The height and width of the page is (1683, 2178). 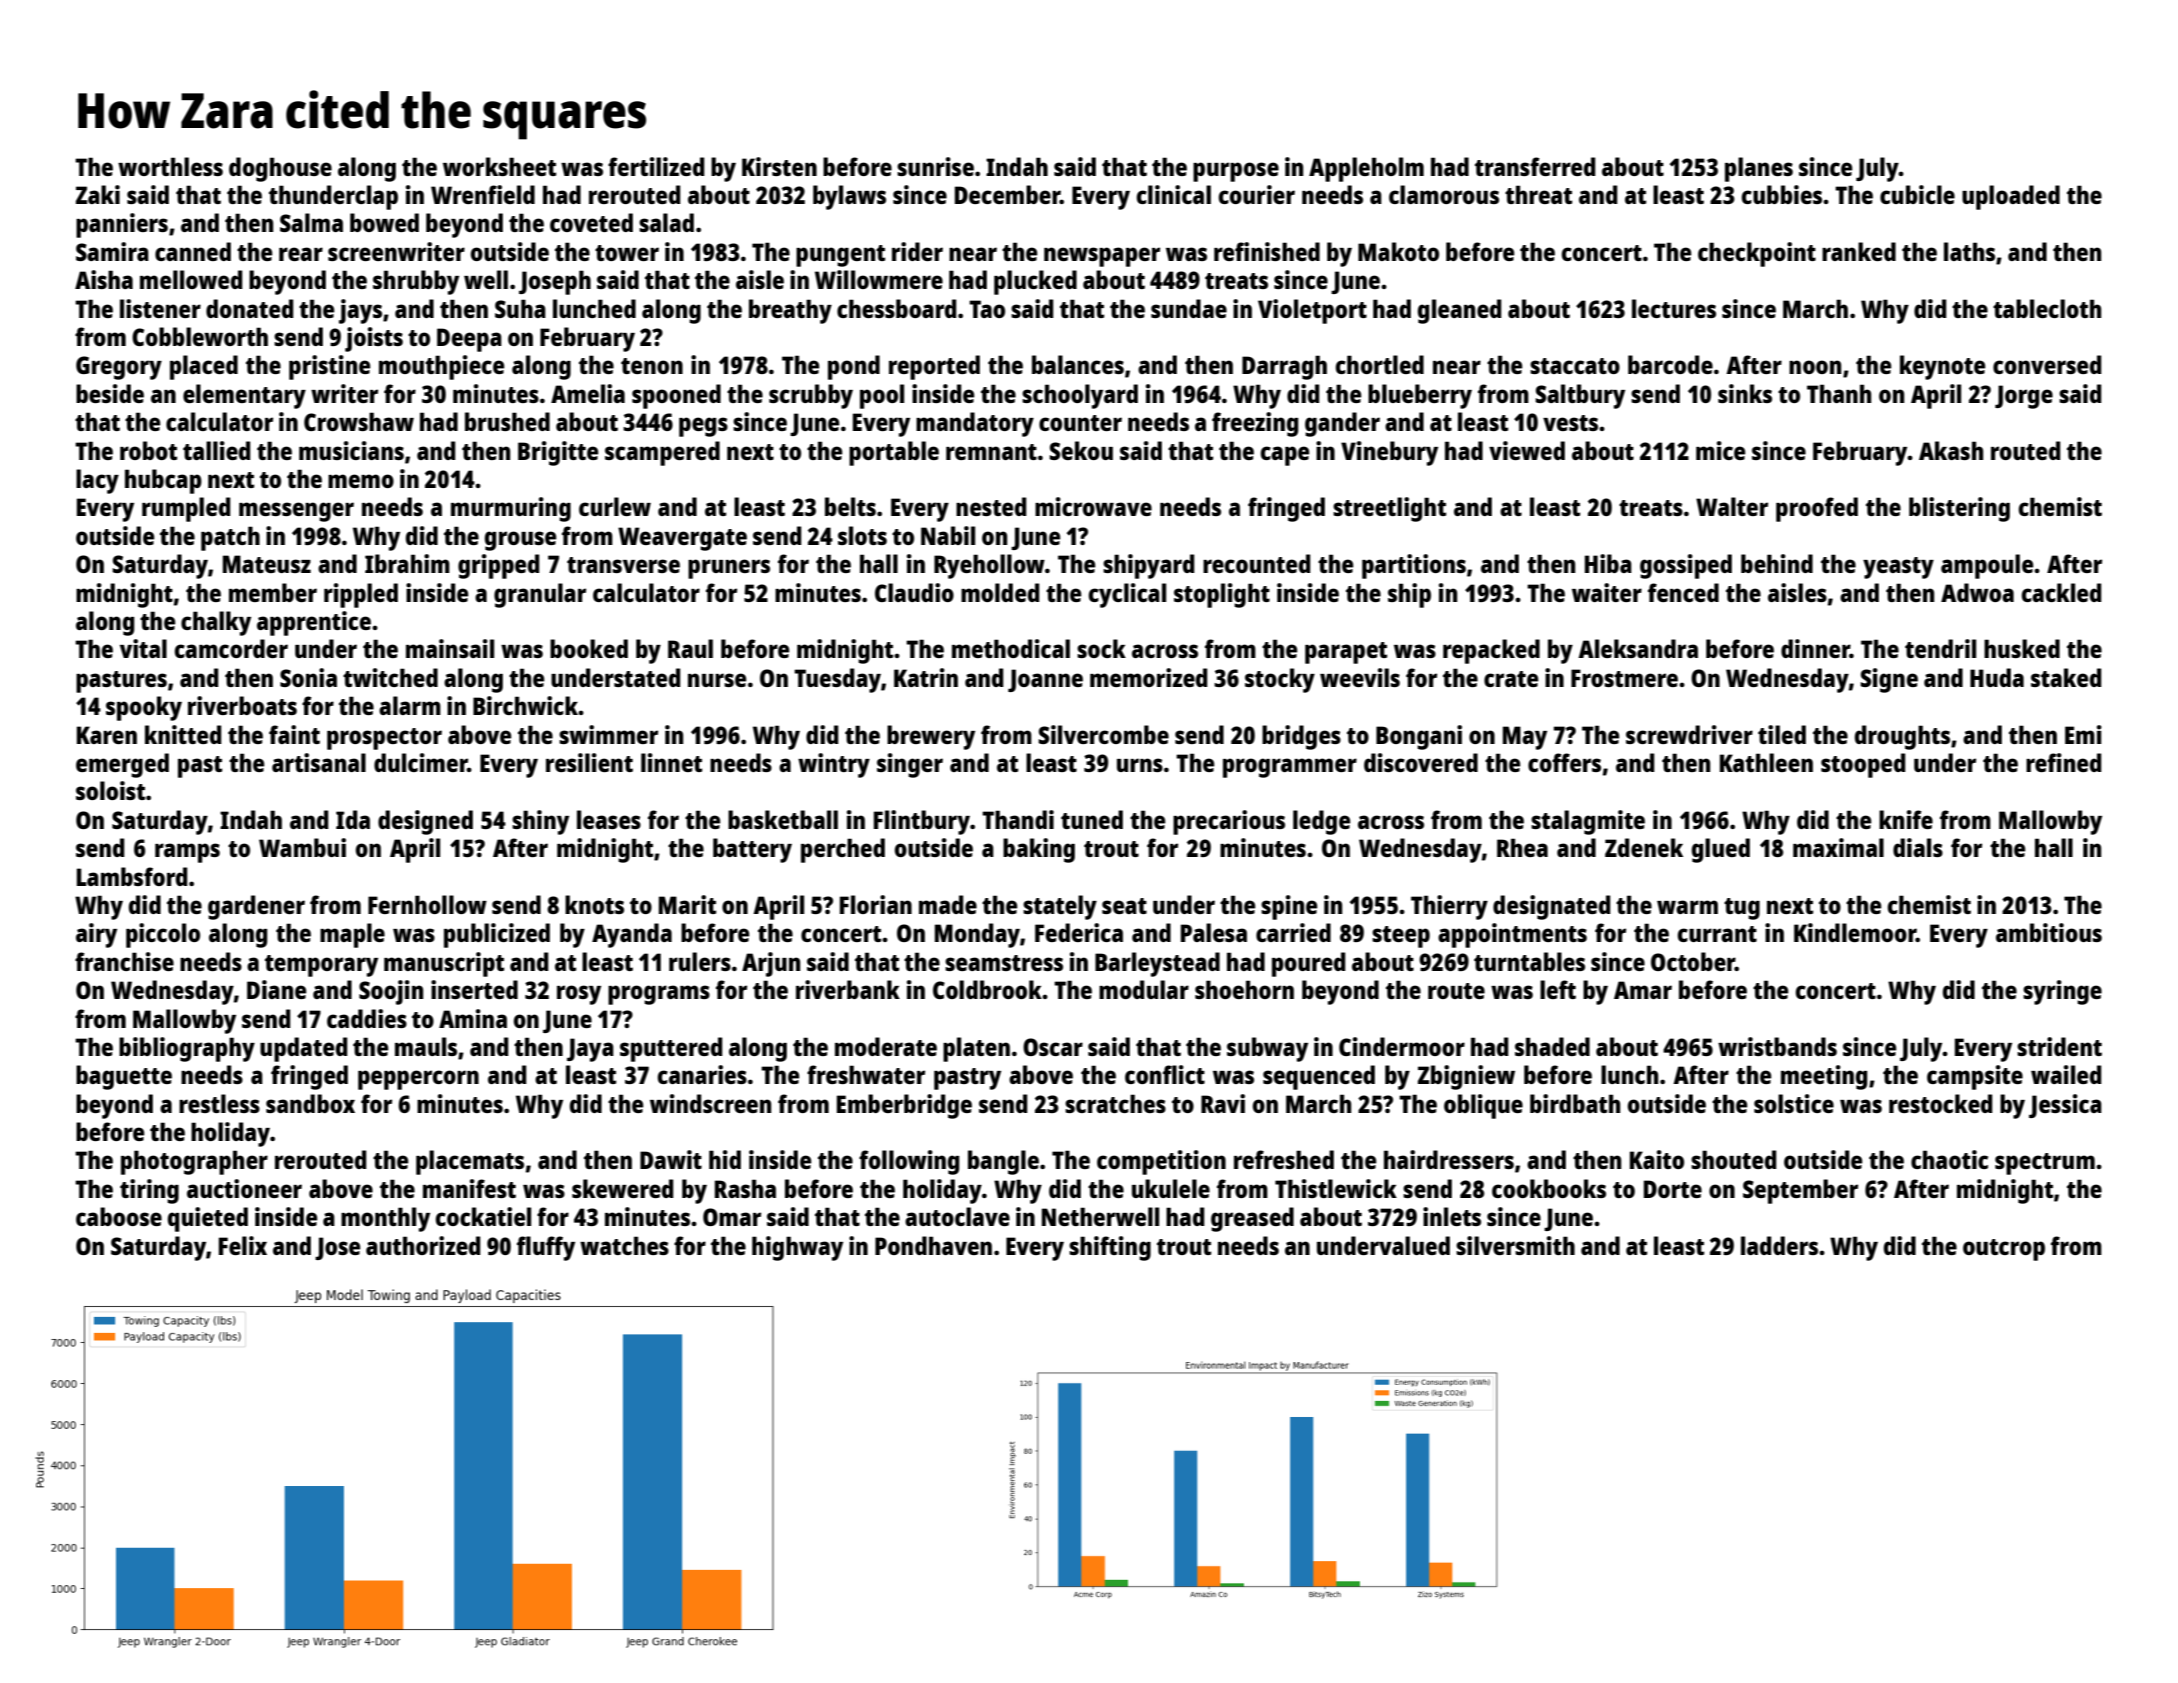 I want to click on canned, so click(x=193, y=251).
